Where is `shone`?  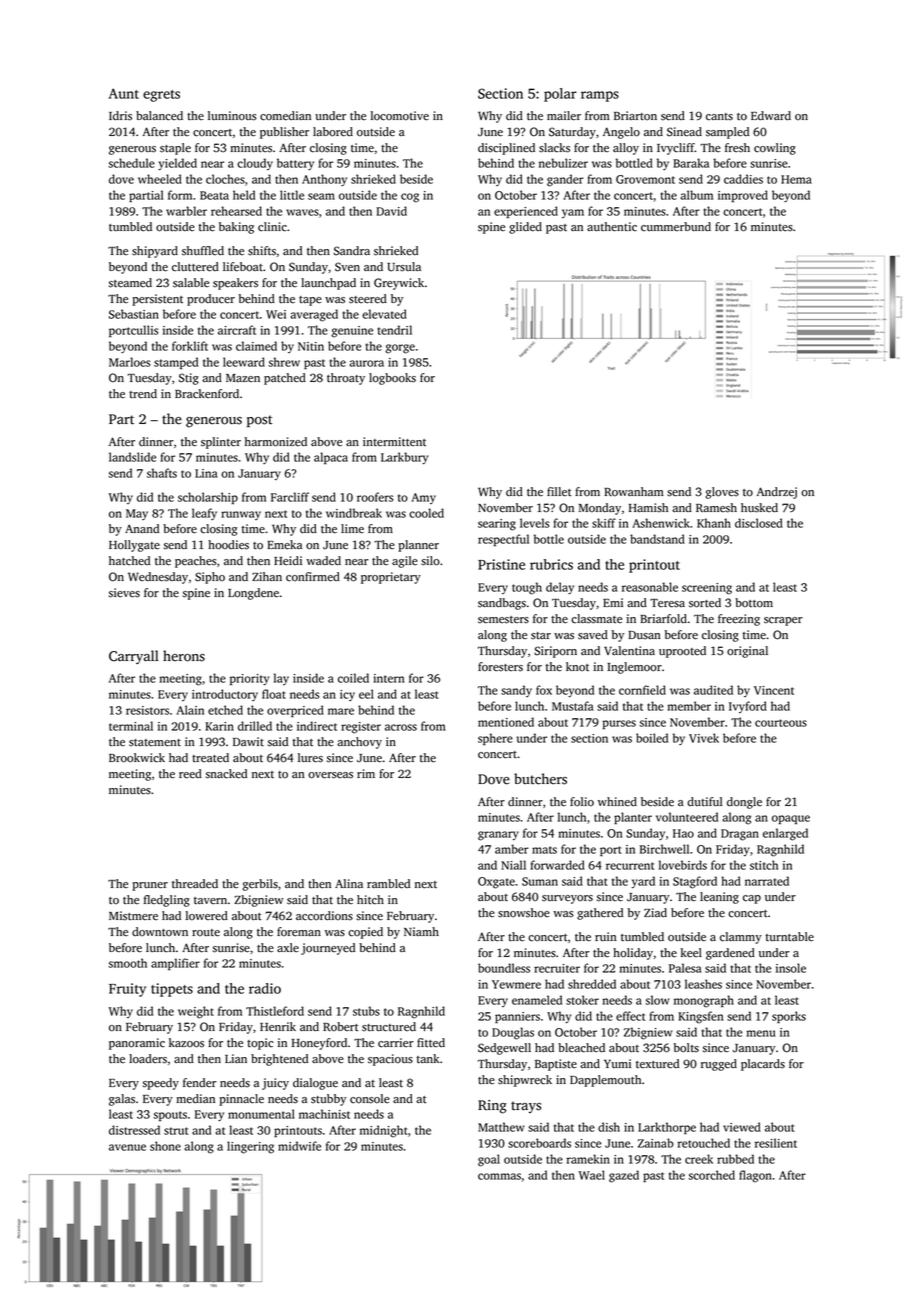
shone is located at coordinates (165, 1146).
